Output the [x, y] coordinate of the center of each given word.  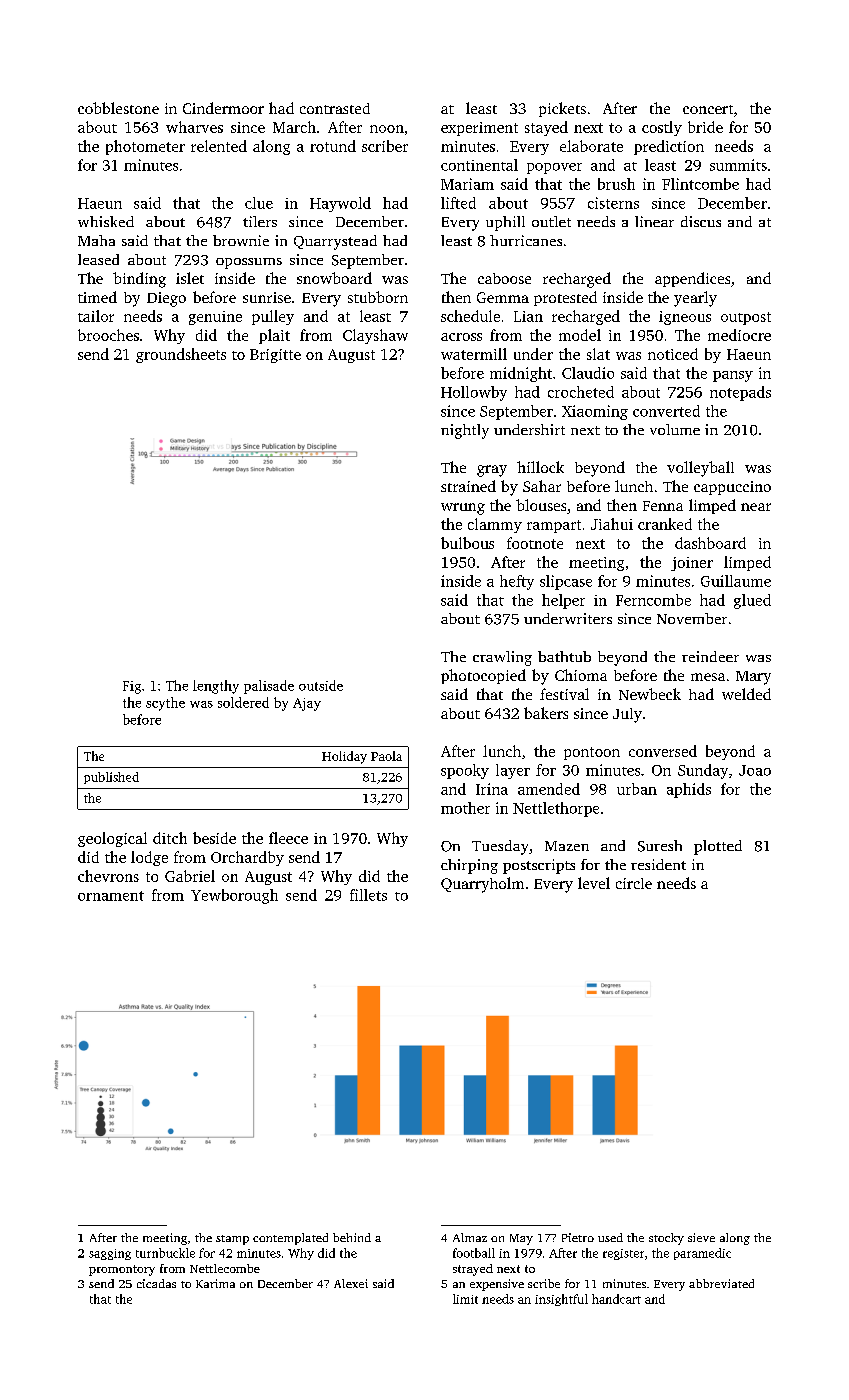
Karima [215, 1283]
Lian [528, 316]
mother [465, 808]
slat [598, 354]
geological [112, 839]
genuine [215, 318]
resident [658, 864]
